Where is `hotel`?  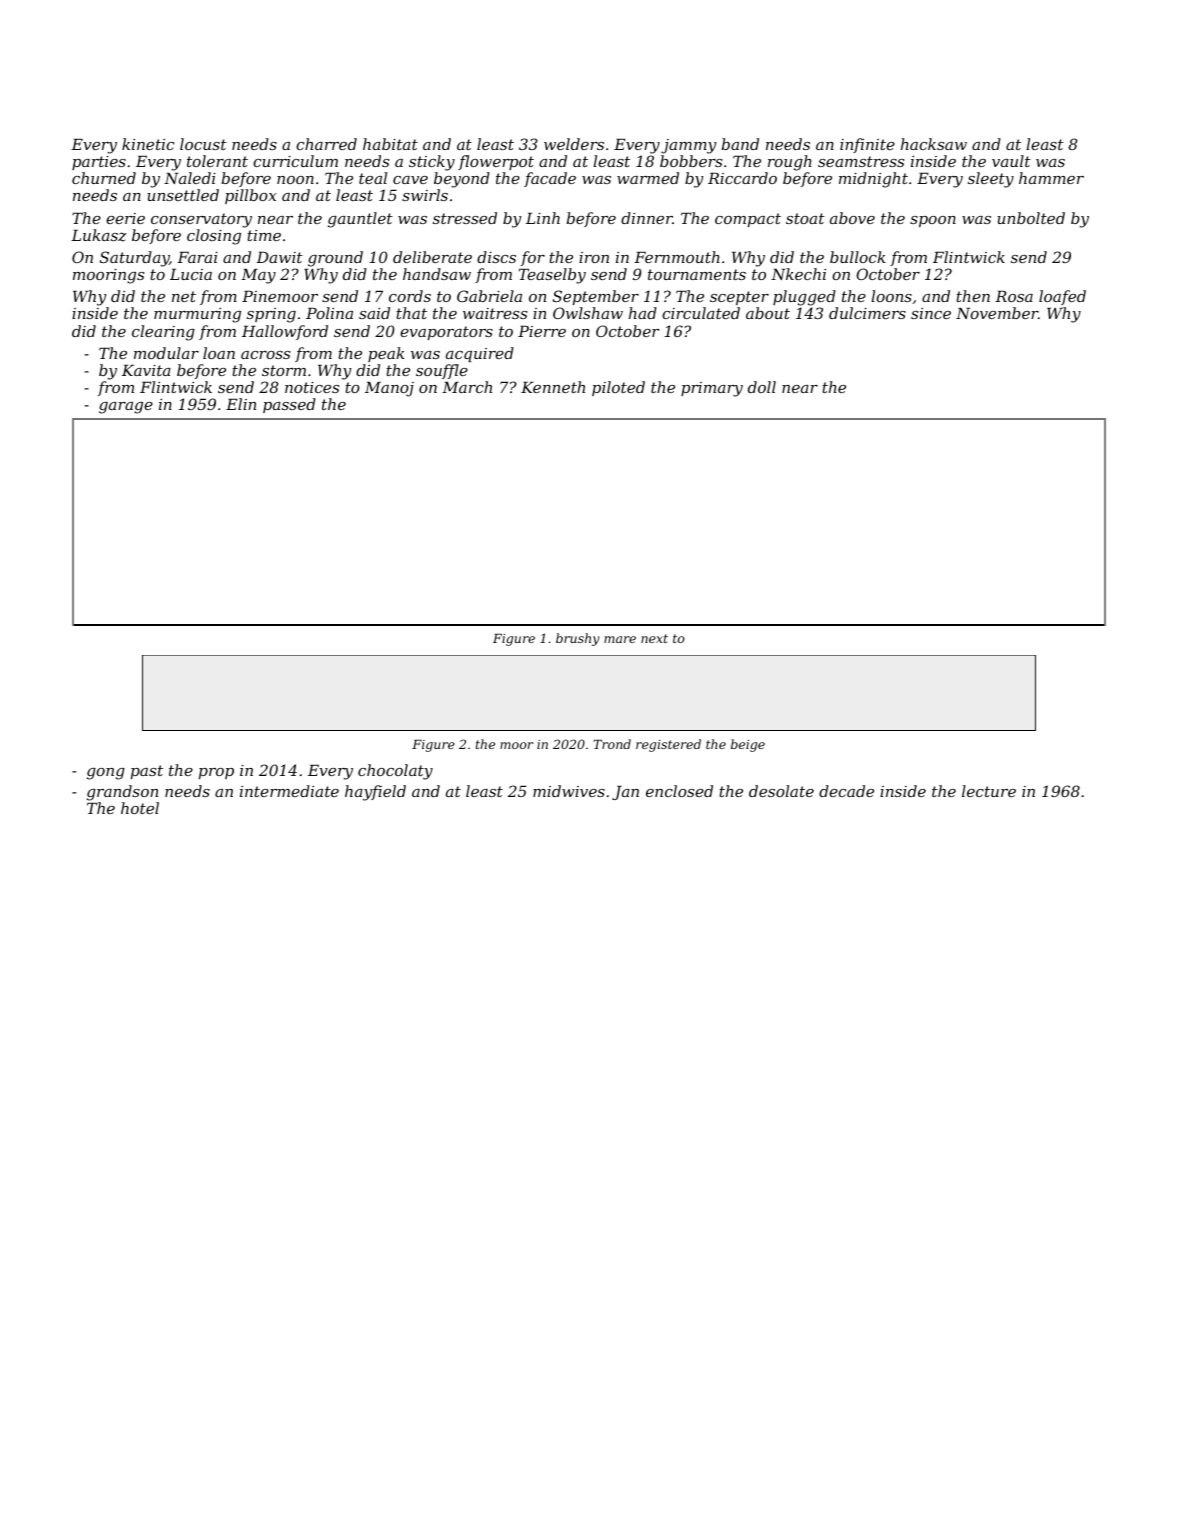 hotel is located at coordinates (140, 808).
